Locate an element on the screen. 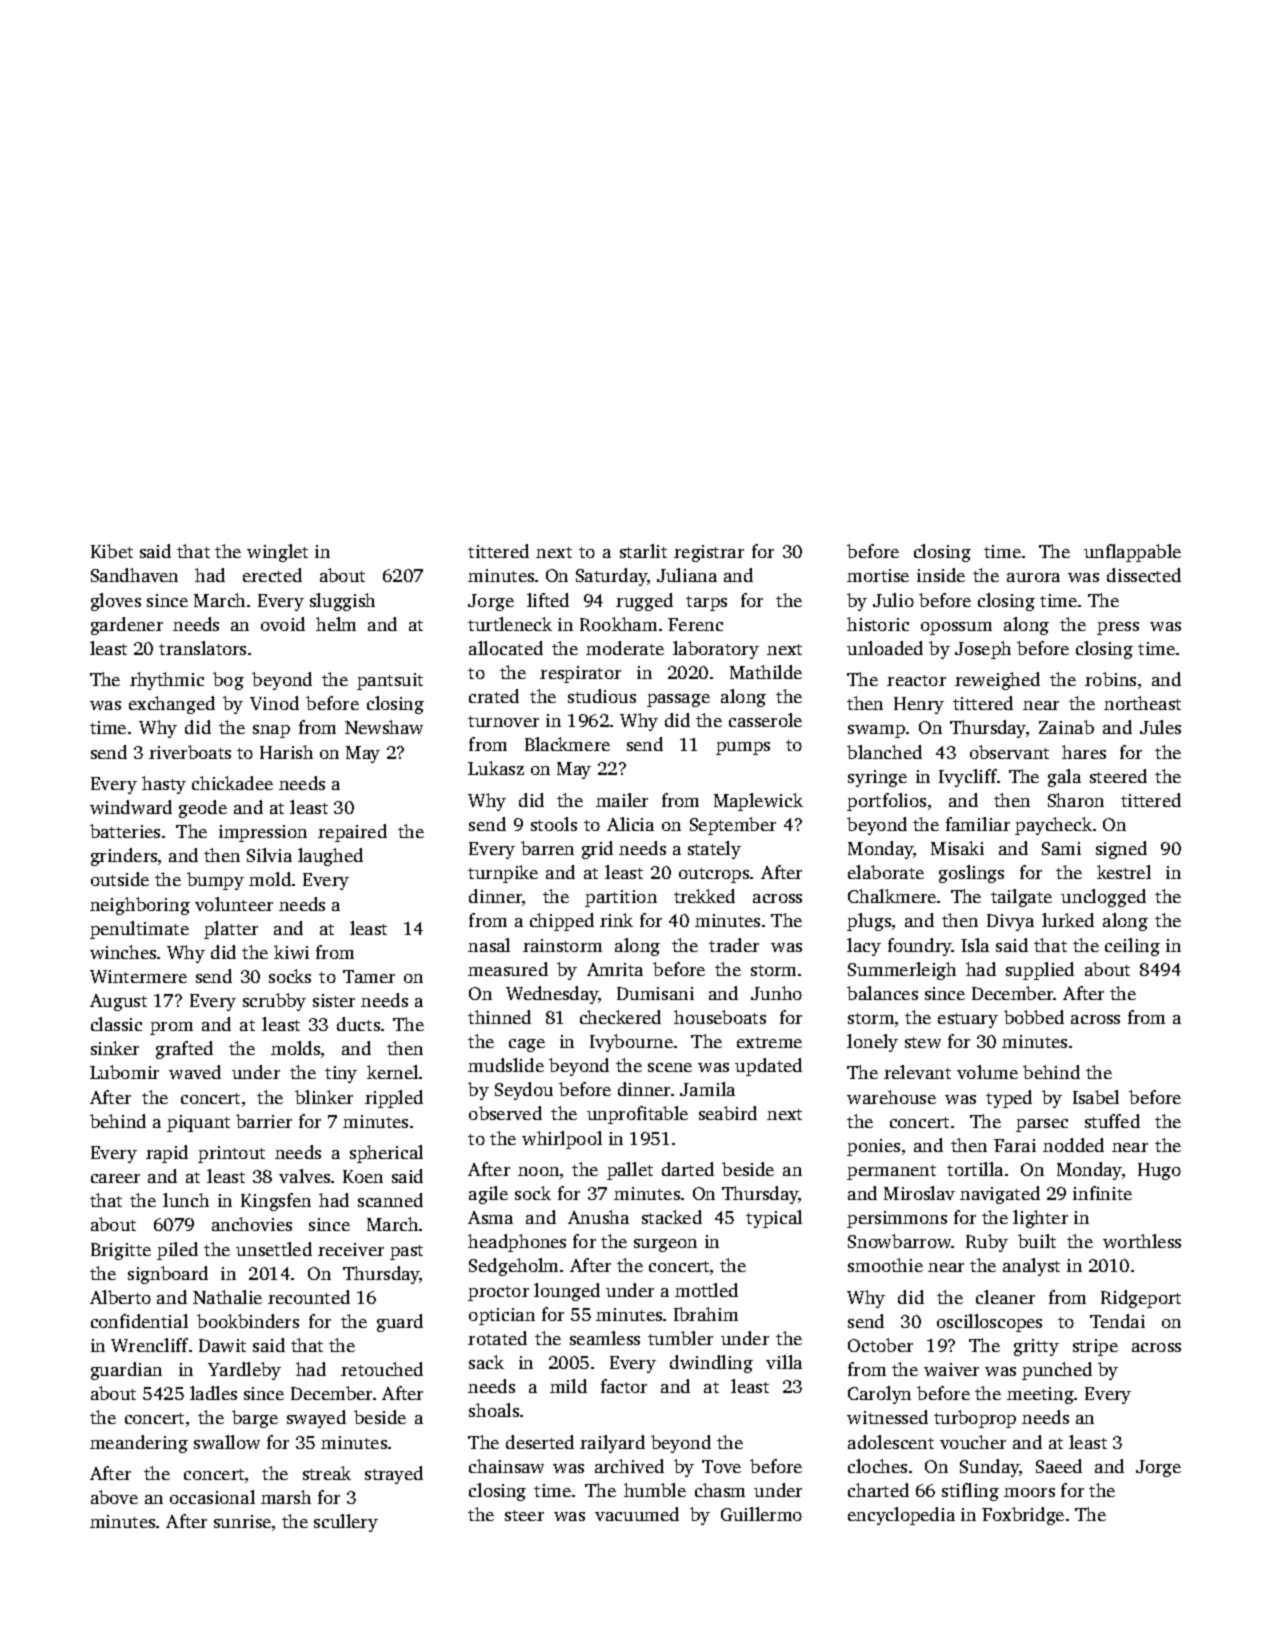  winglet is located at coordinates (277, 553).
